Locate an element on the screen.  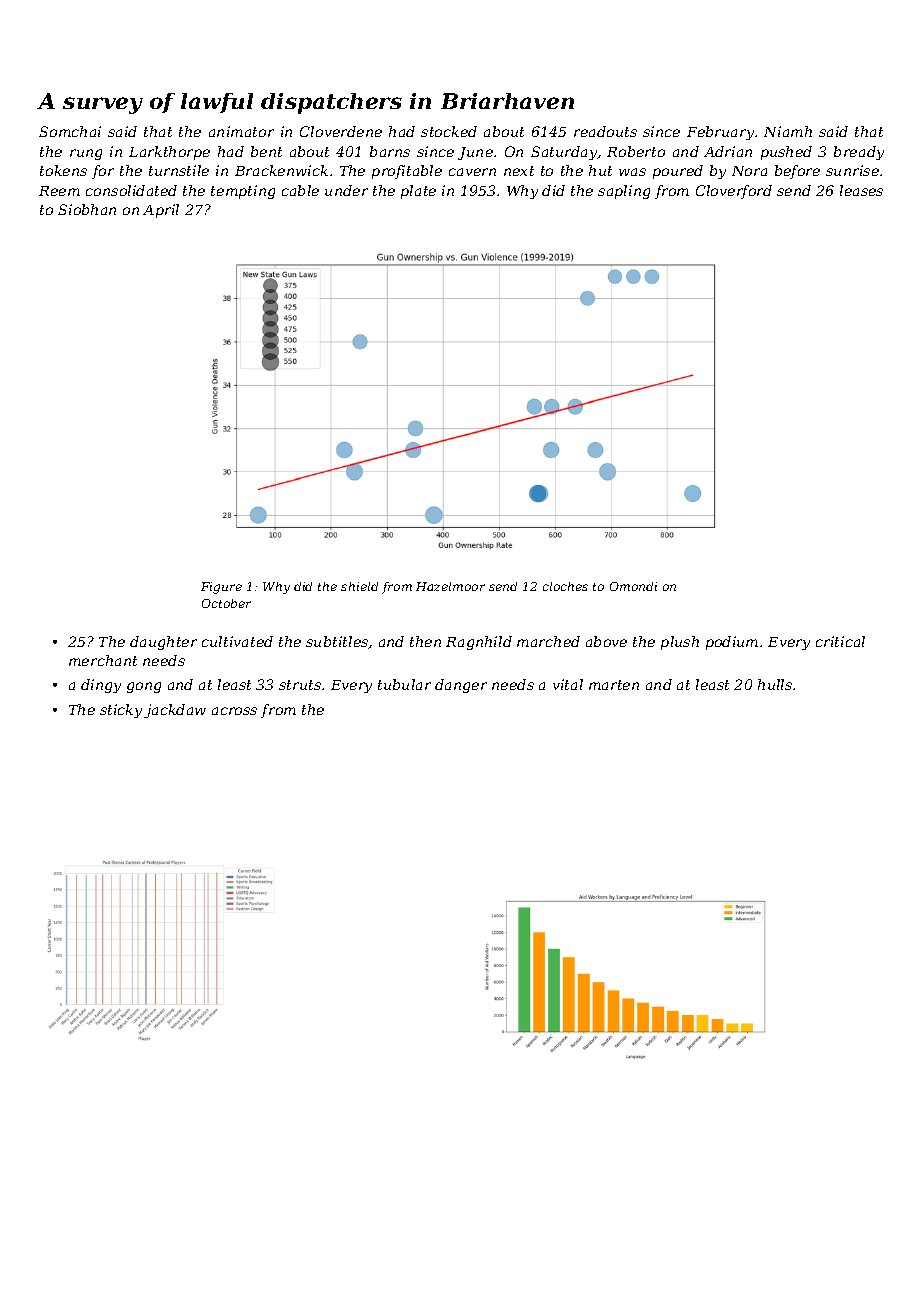
vital is located at coordinates (568, 684).
